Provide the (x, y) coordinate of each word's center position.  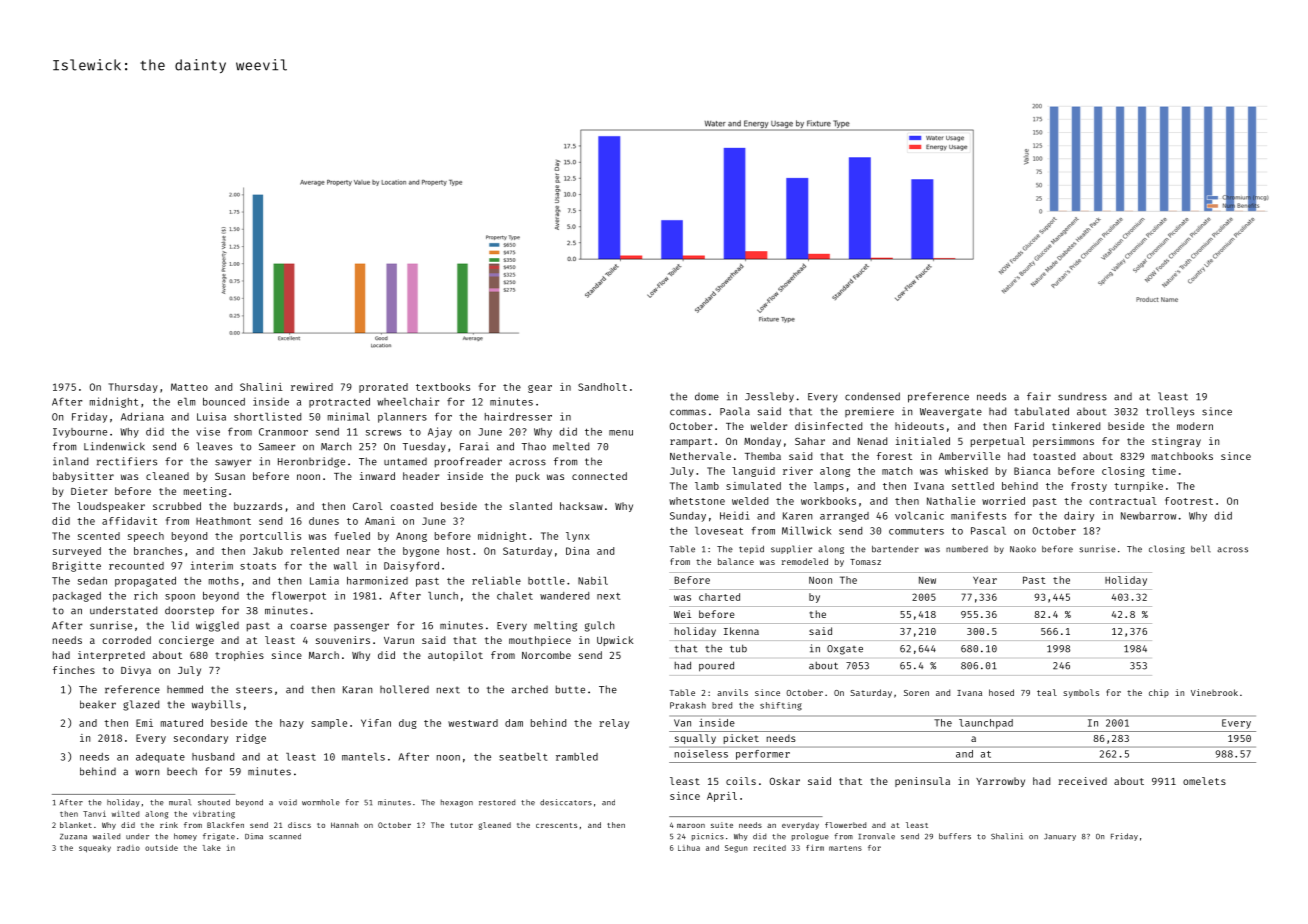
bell (1201, 549)
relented (315, 551)
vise (208, 431)
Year (985, 580)
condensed (872, 396)
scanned (285, 836)
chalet (515, 596)
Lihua (689, 848)
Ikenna (741, 631)
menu (621, 433)
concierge (186, 641)
